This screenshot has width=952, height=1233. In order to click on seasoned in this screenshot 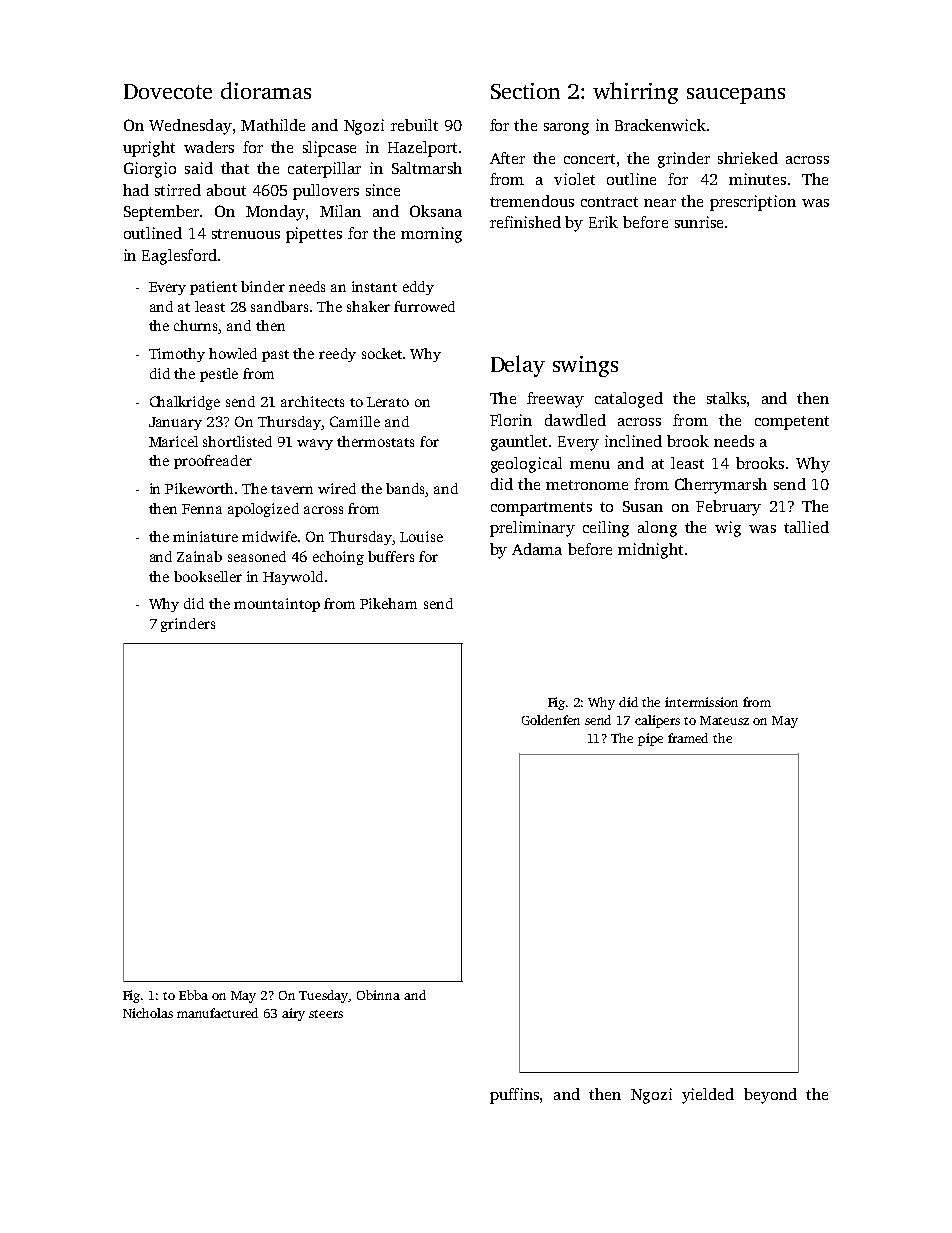, I will do `click(257, 556)`.
